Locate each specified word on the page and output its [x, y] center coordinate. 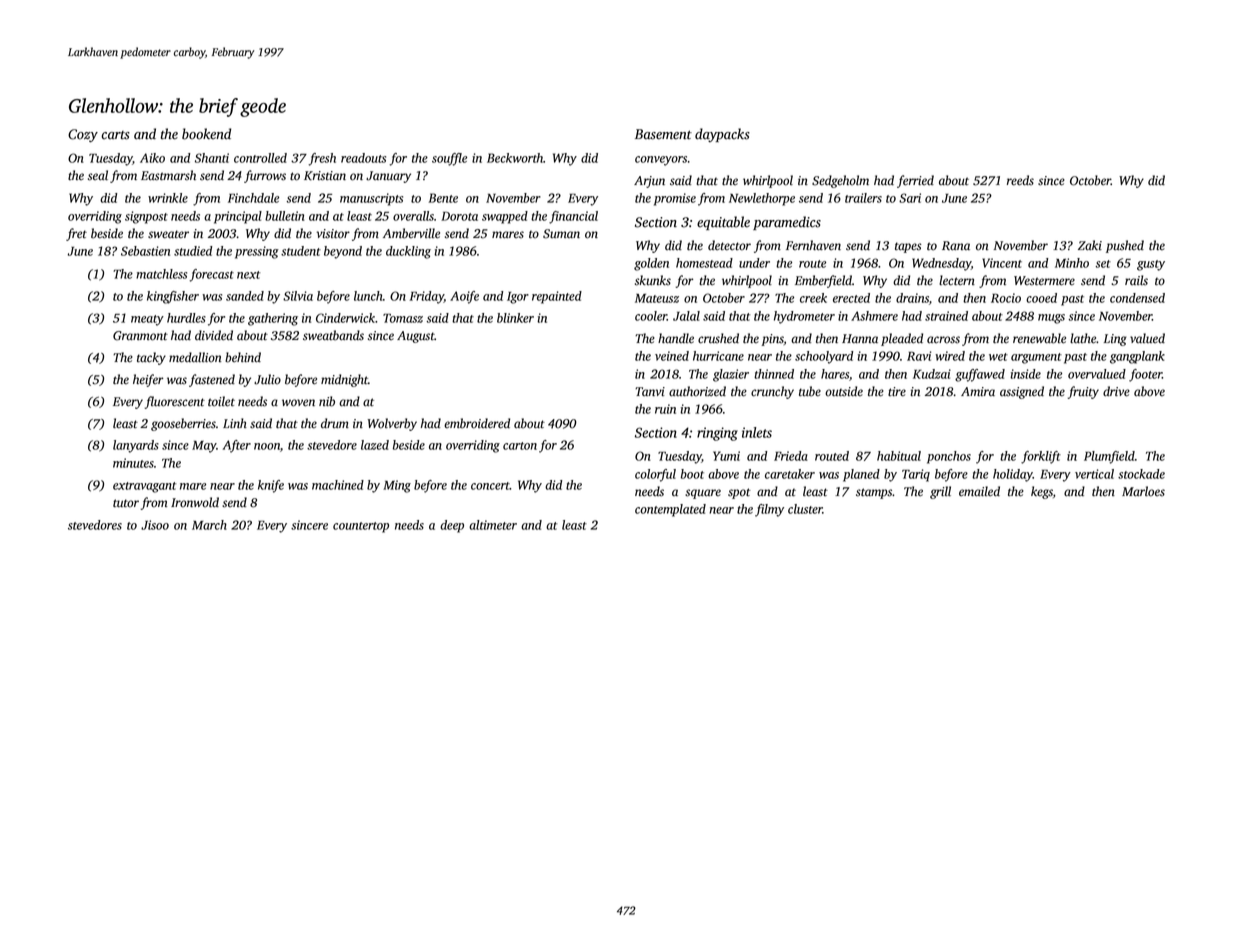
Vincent [1002, 263]
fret [76, 234]
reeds [1020, 180]
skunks [653, 280]
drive [1116, 391]
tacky [151, 358]
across [943, 340]
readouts [363, 158]
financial [573, 217]
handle [676, 338]
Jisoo [155, 525]
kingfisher [173, 297]
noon [267, 446]
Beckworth [515, 158]
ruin [665, 409]
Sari [910, 198]
